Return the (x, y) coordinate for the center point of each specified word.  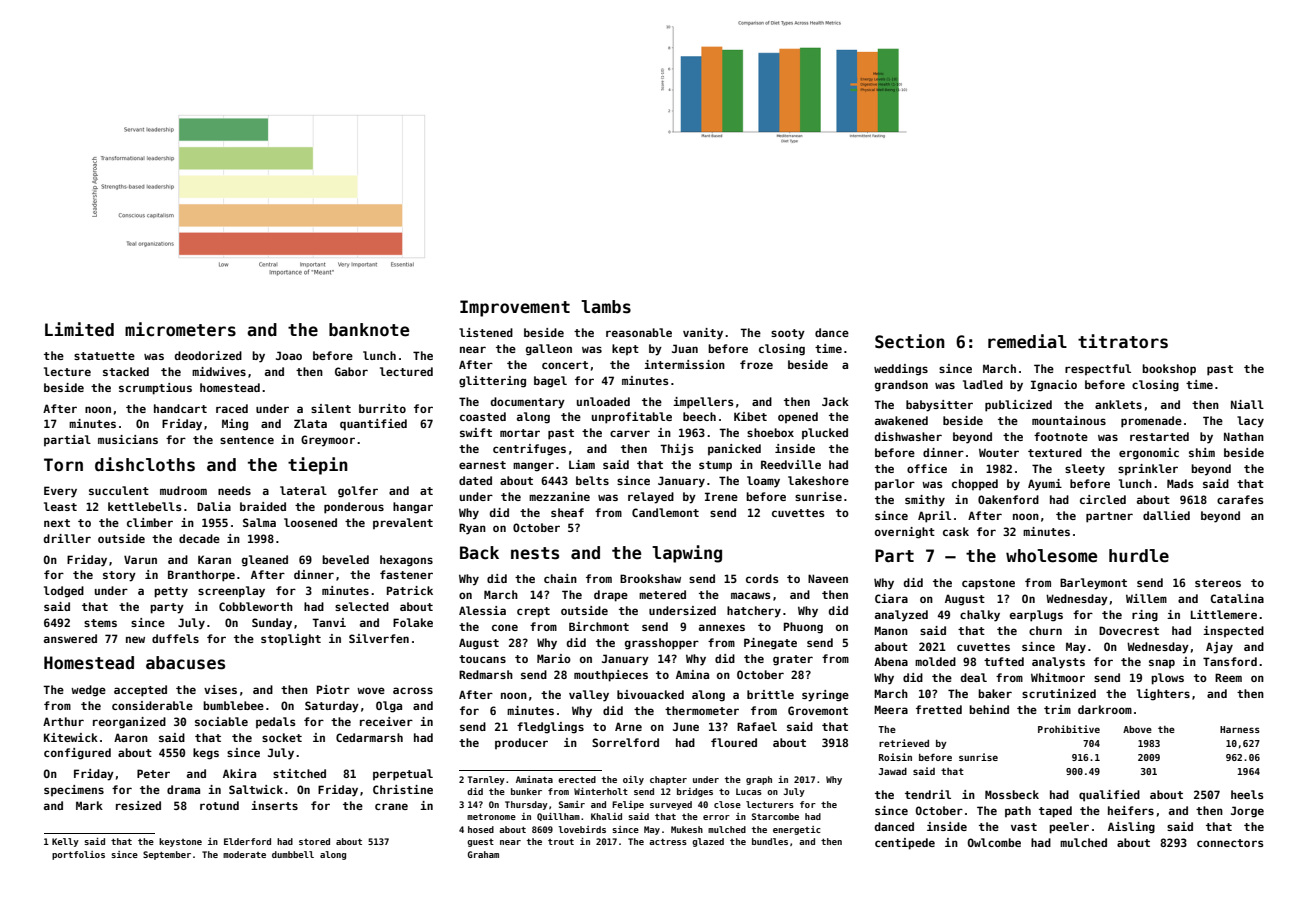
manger (533, 467)
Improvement (515, 308)
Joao (289, 355)
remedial (1027, 341)
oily (633, 780)
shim (1202, 452)
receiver (386, 721)
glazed (708, 842)
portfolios (78, 855)
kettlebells (145, 506)
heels (1247, 794)
